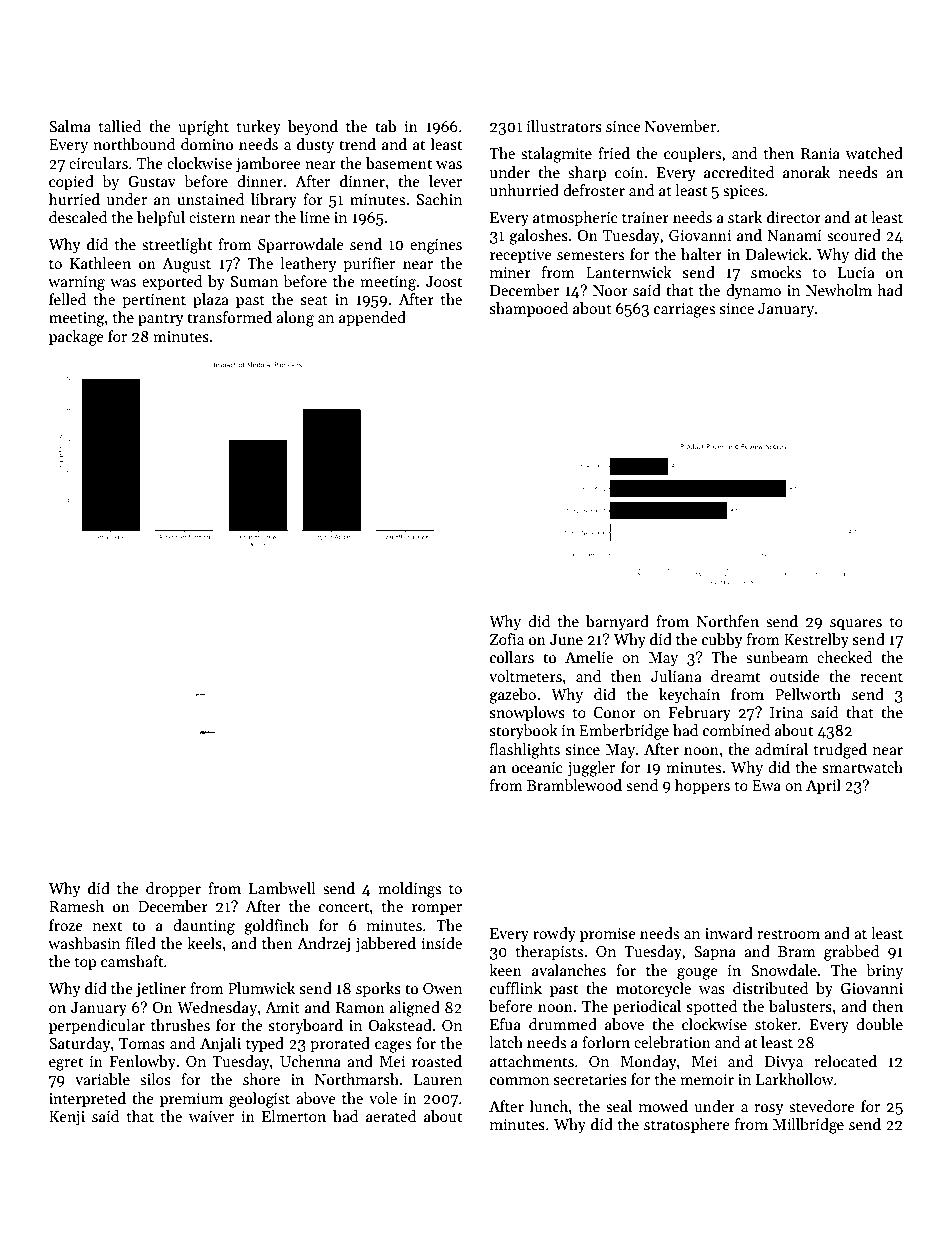 This screenshot has width=952, height=1233. What do you see at coordinates (753, 291) in the screenshot?
I see `dynamo` at bounding box center [753, 291].
